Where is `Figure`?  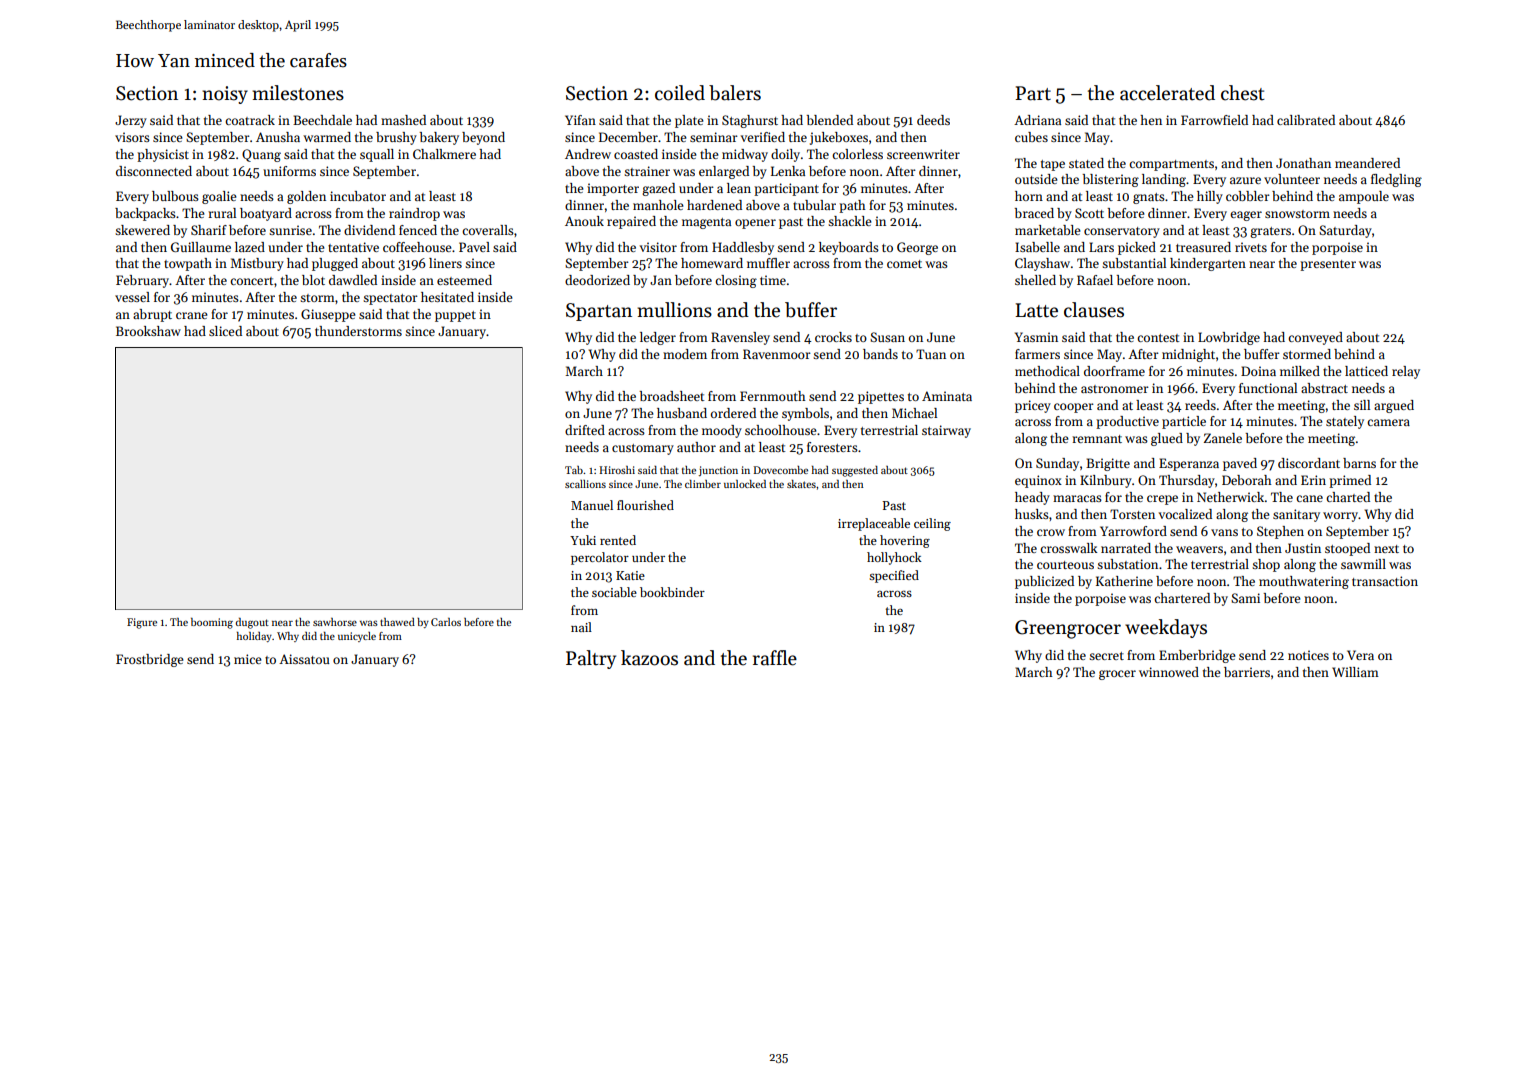 Figure is located at coordinates (142, 623).
